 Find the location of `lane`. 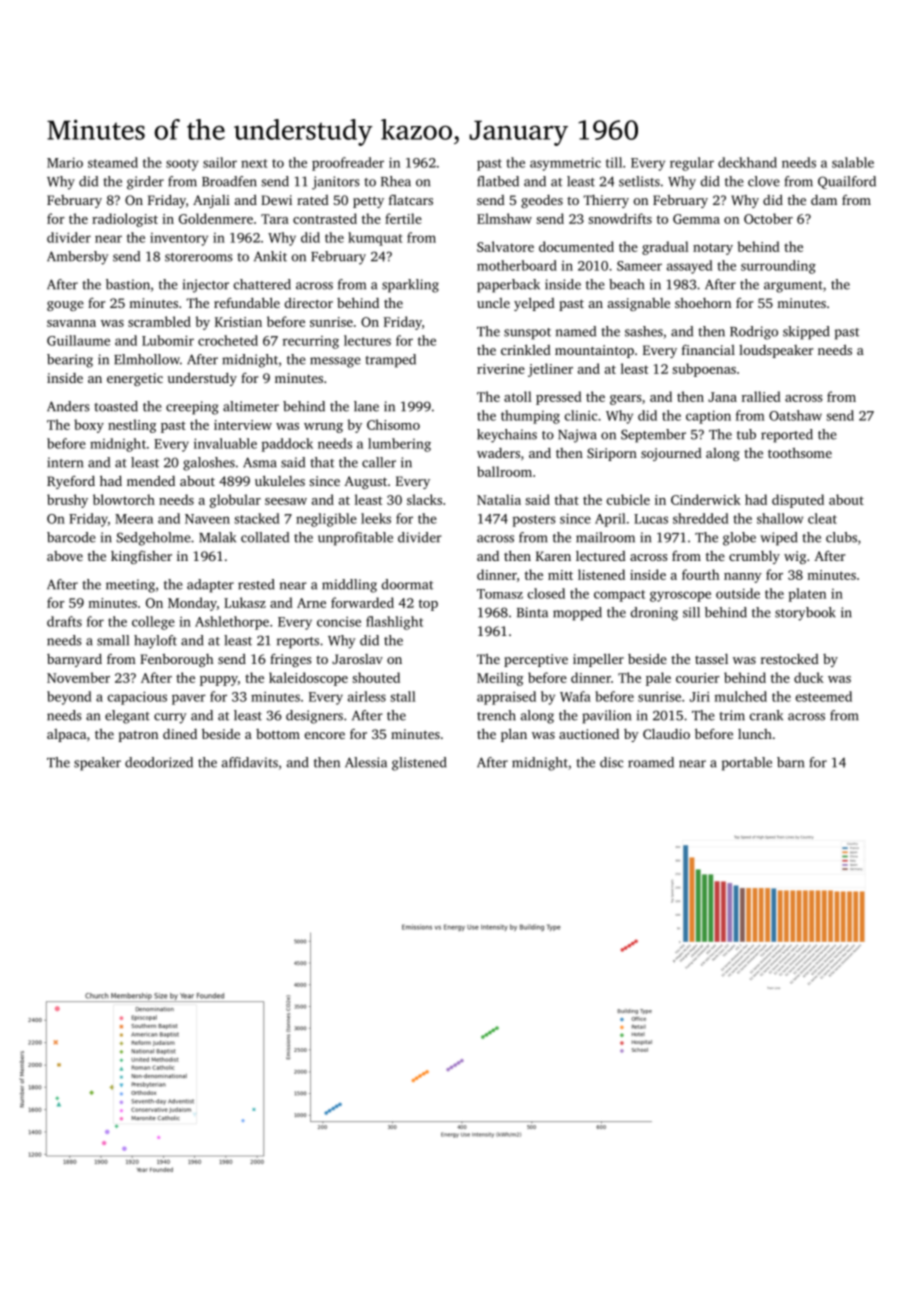

lane is located at coordinates (366, 406).
